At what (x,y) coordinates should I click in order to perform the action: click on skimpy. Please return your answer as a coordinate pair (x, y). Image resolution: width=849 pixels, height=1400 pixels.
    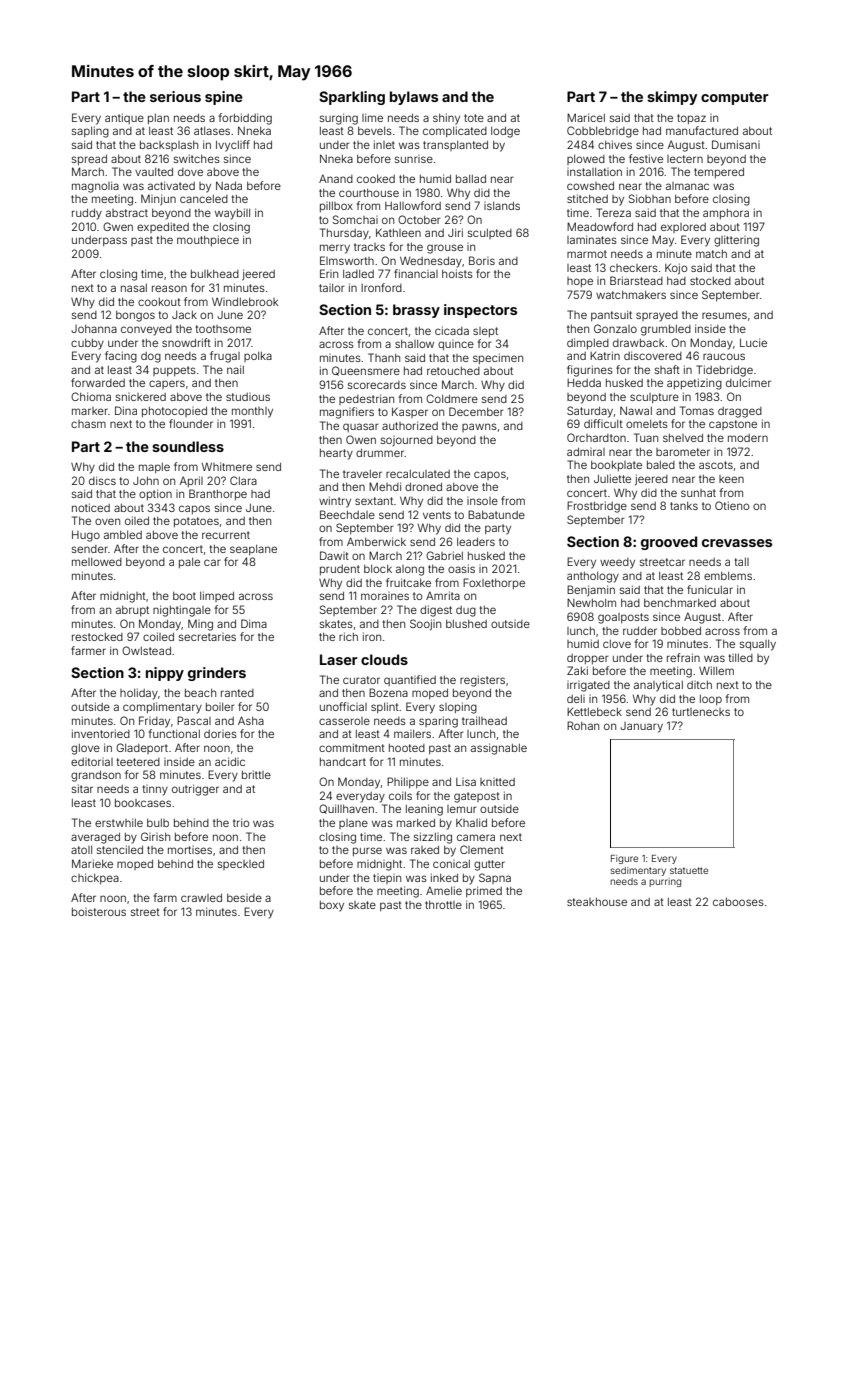
    Looking at the image, I should click on (672, 98).
